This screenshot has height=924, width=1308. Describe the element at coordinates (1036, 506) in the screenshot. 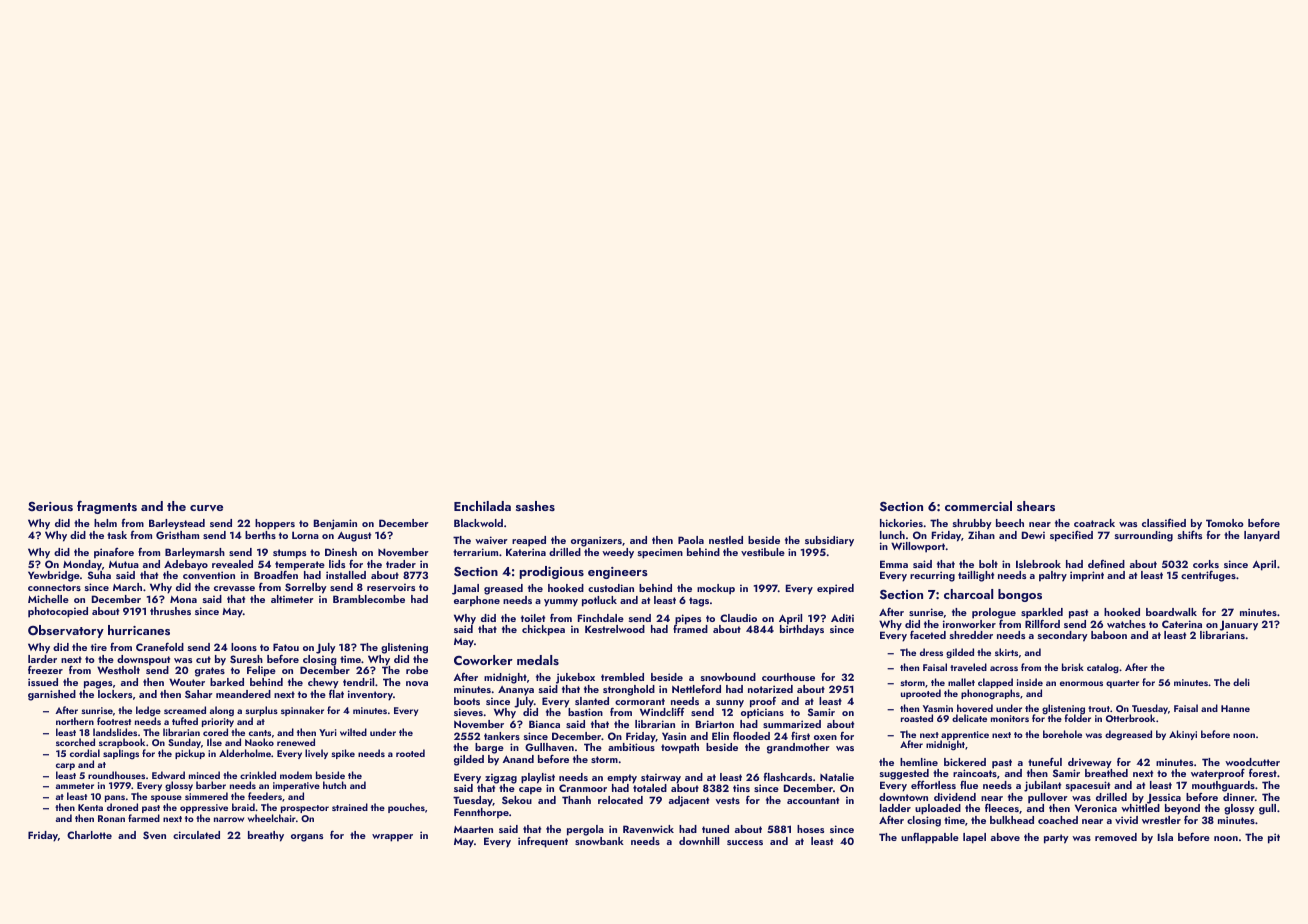

I see `shears` at that location.
